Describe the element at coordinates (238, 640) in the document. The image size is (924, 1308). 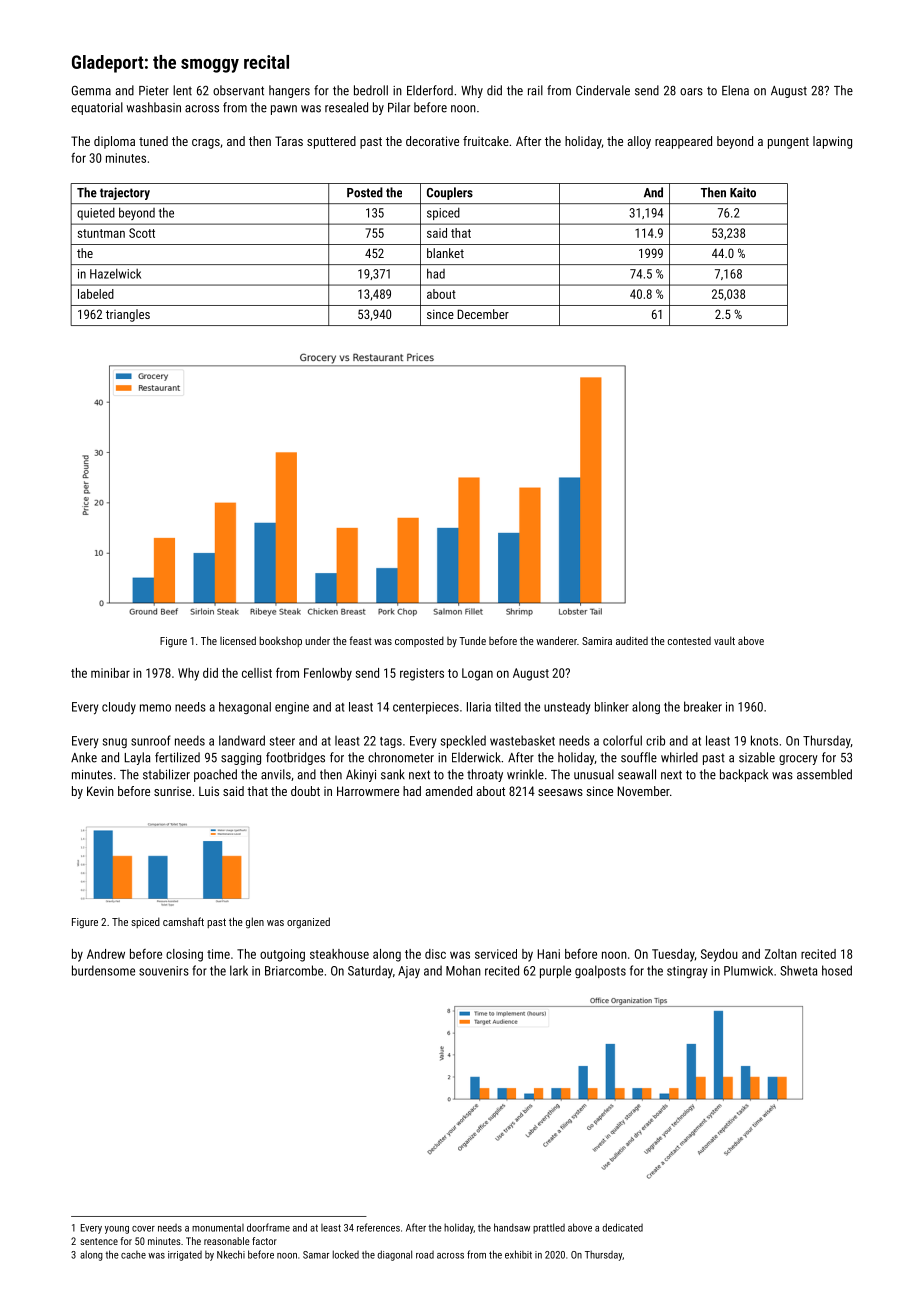
I see `licensed` at that location.
